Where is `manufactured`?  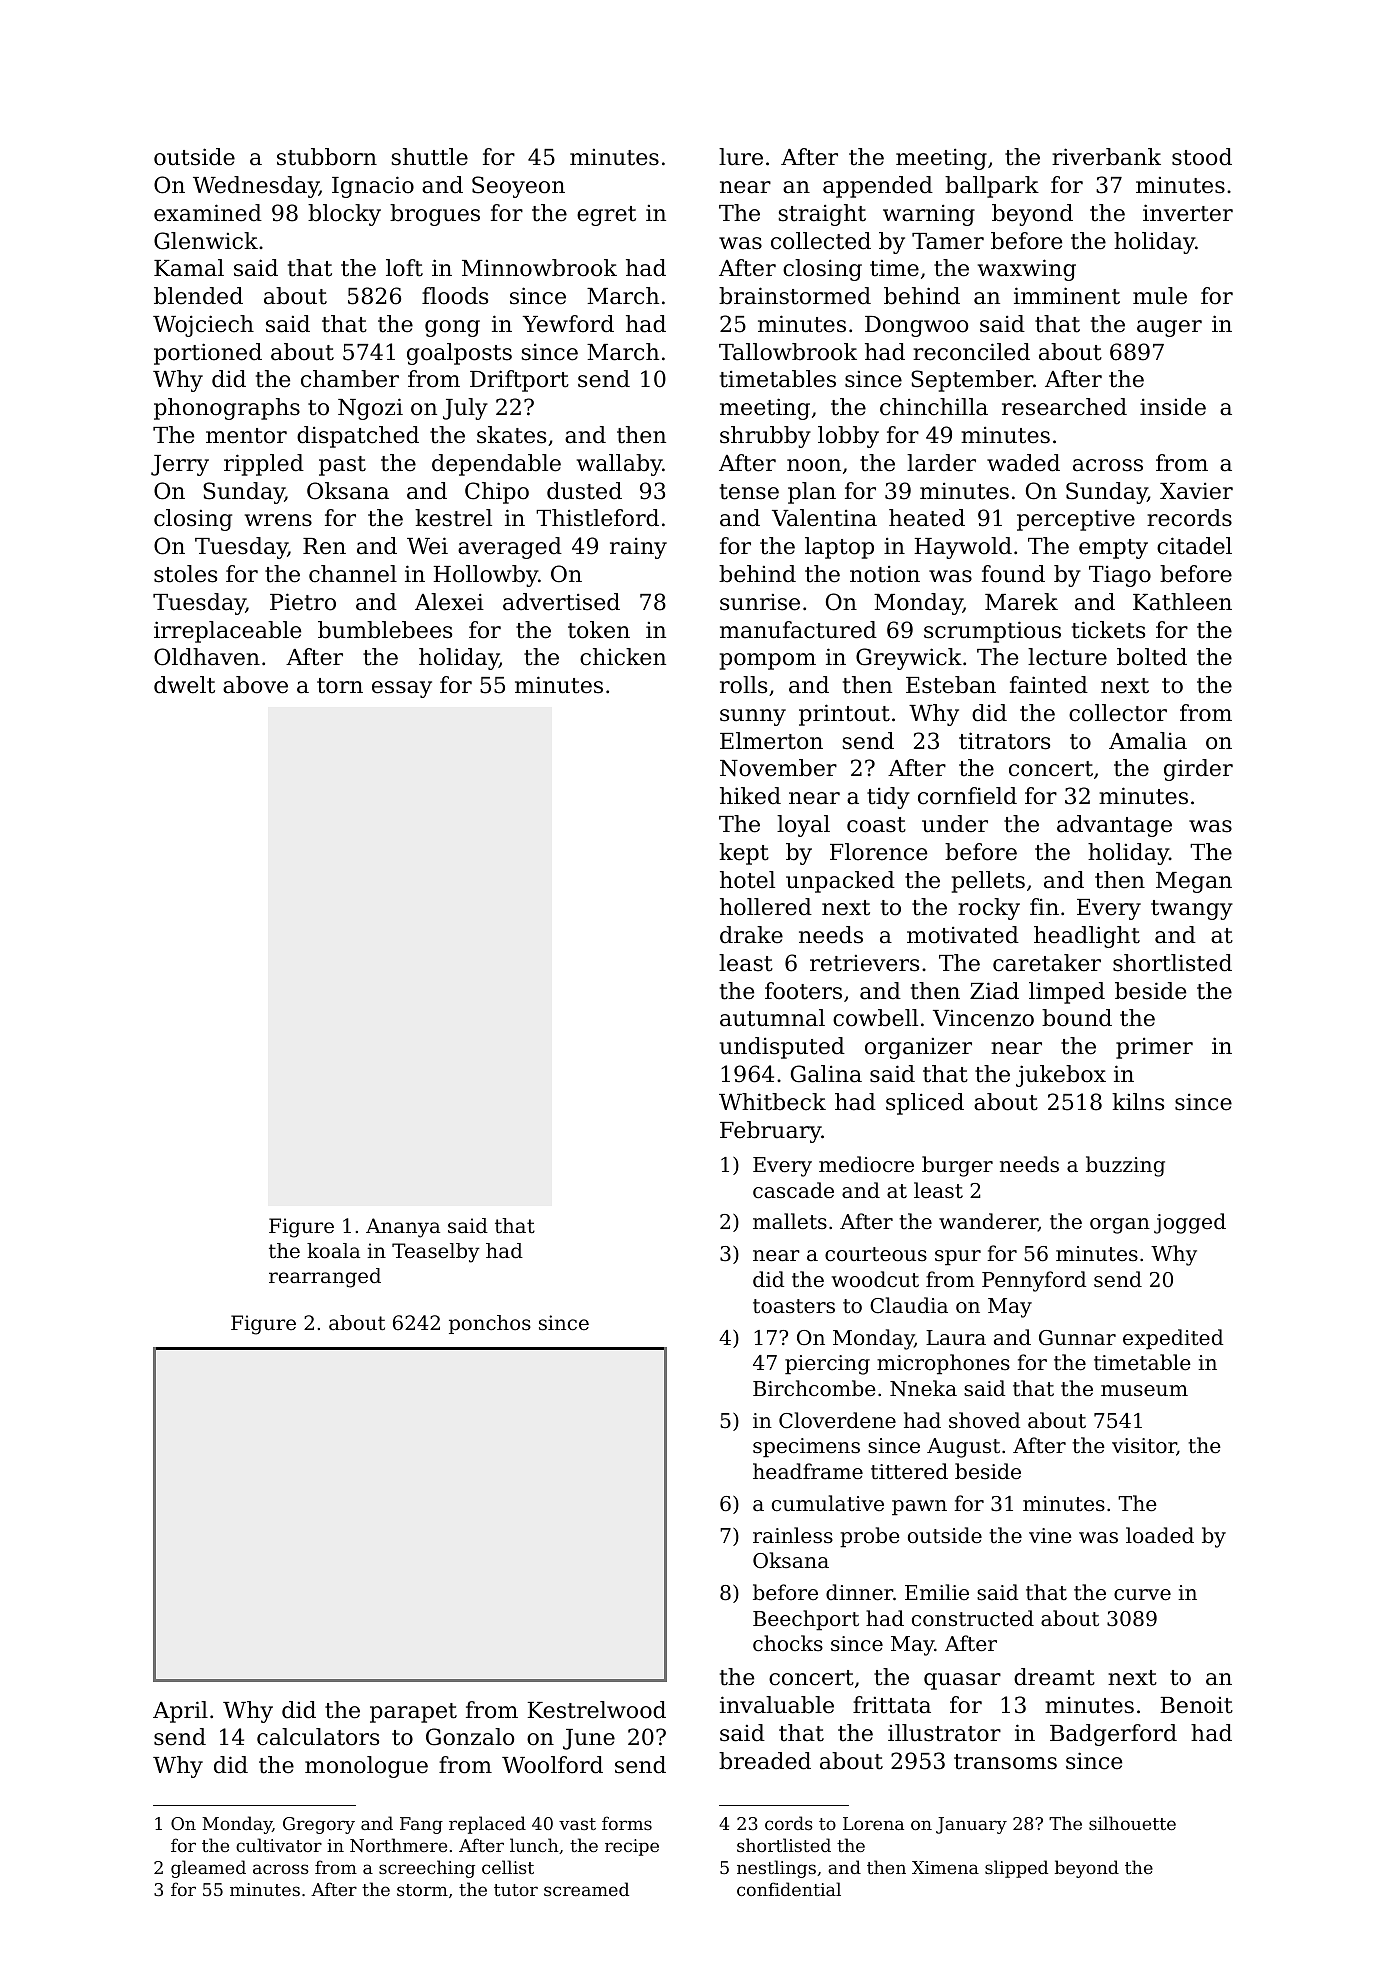
manufactured is located at coordinates (798, 630).
